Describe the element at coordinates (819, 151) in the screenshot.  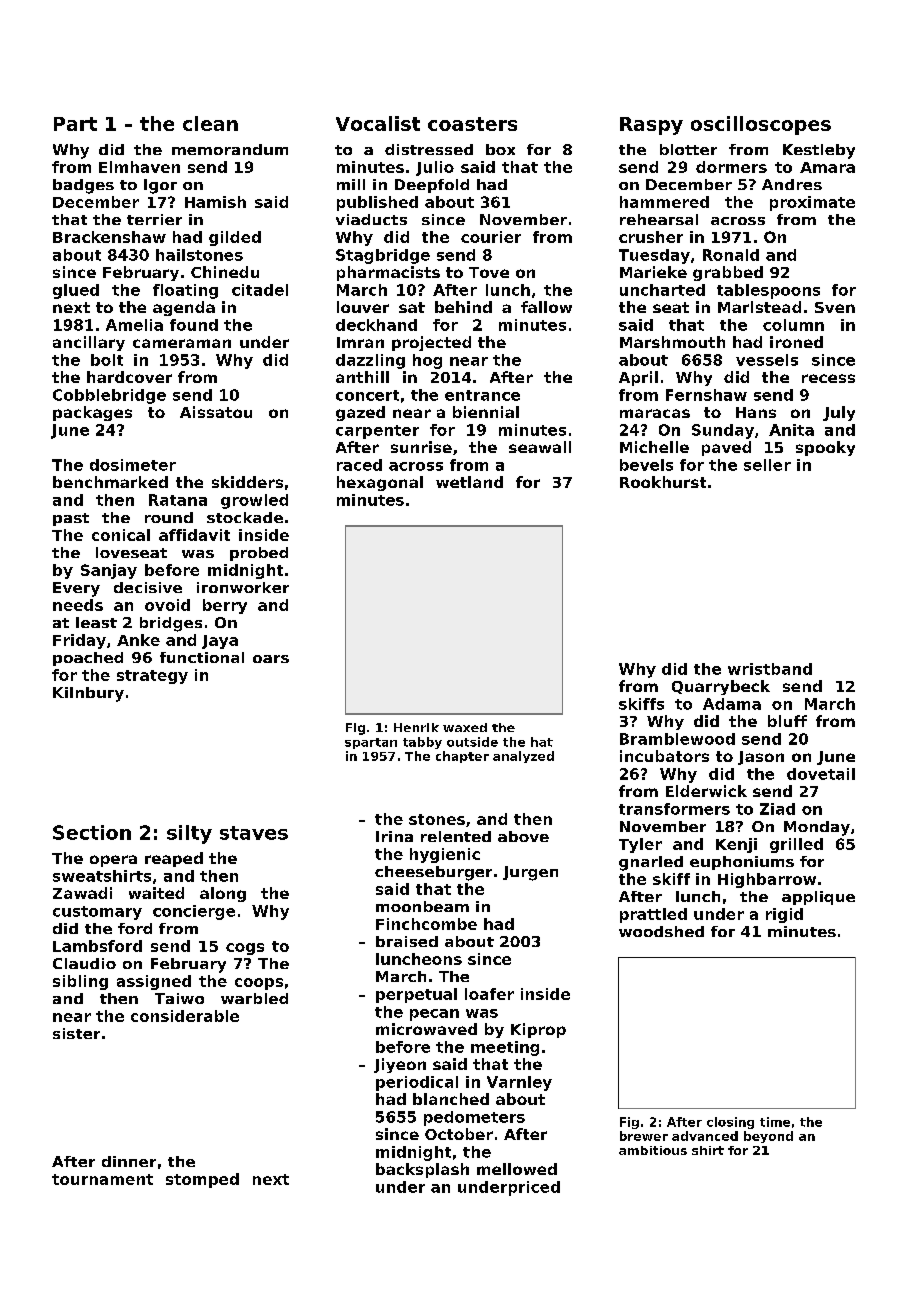
I see `Kestleby` at that location.
